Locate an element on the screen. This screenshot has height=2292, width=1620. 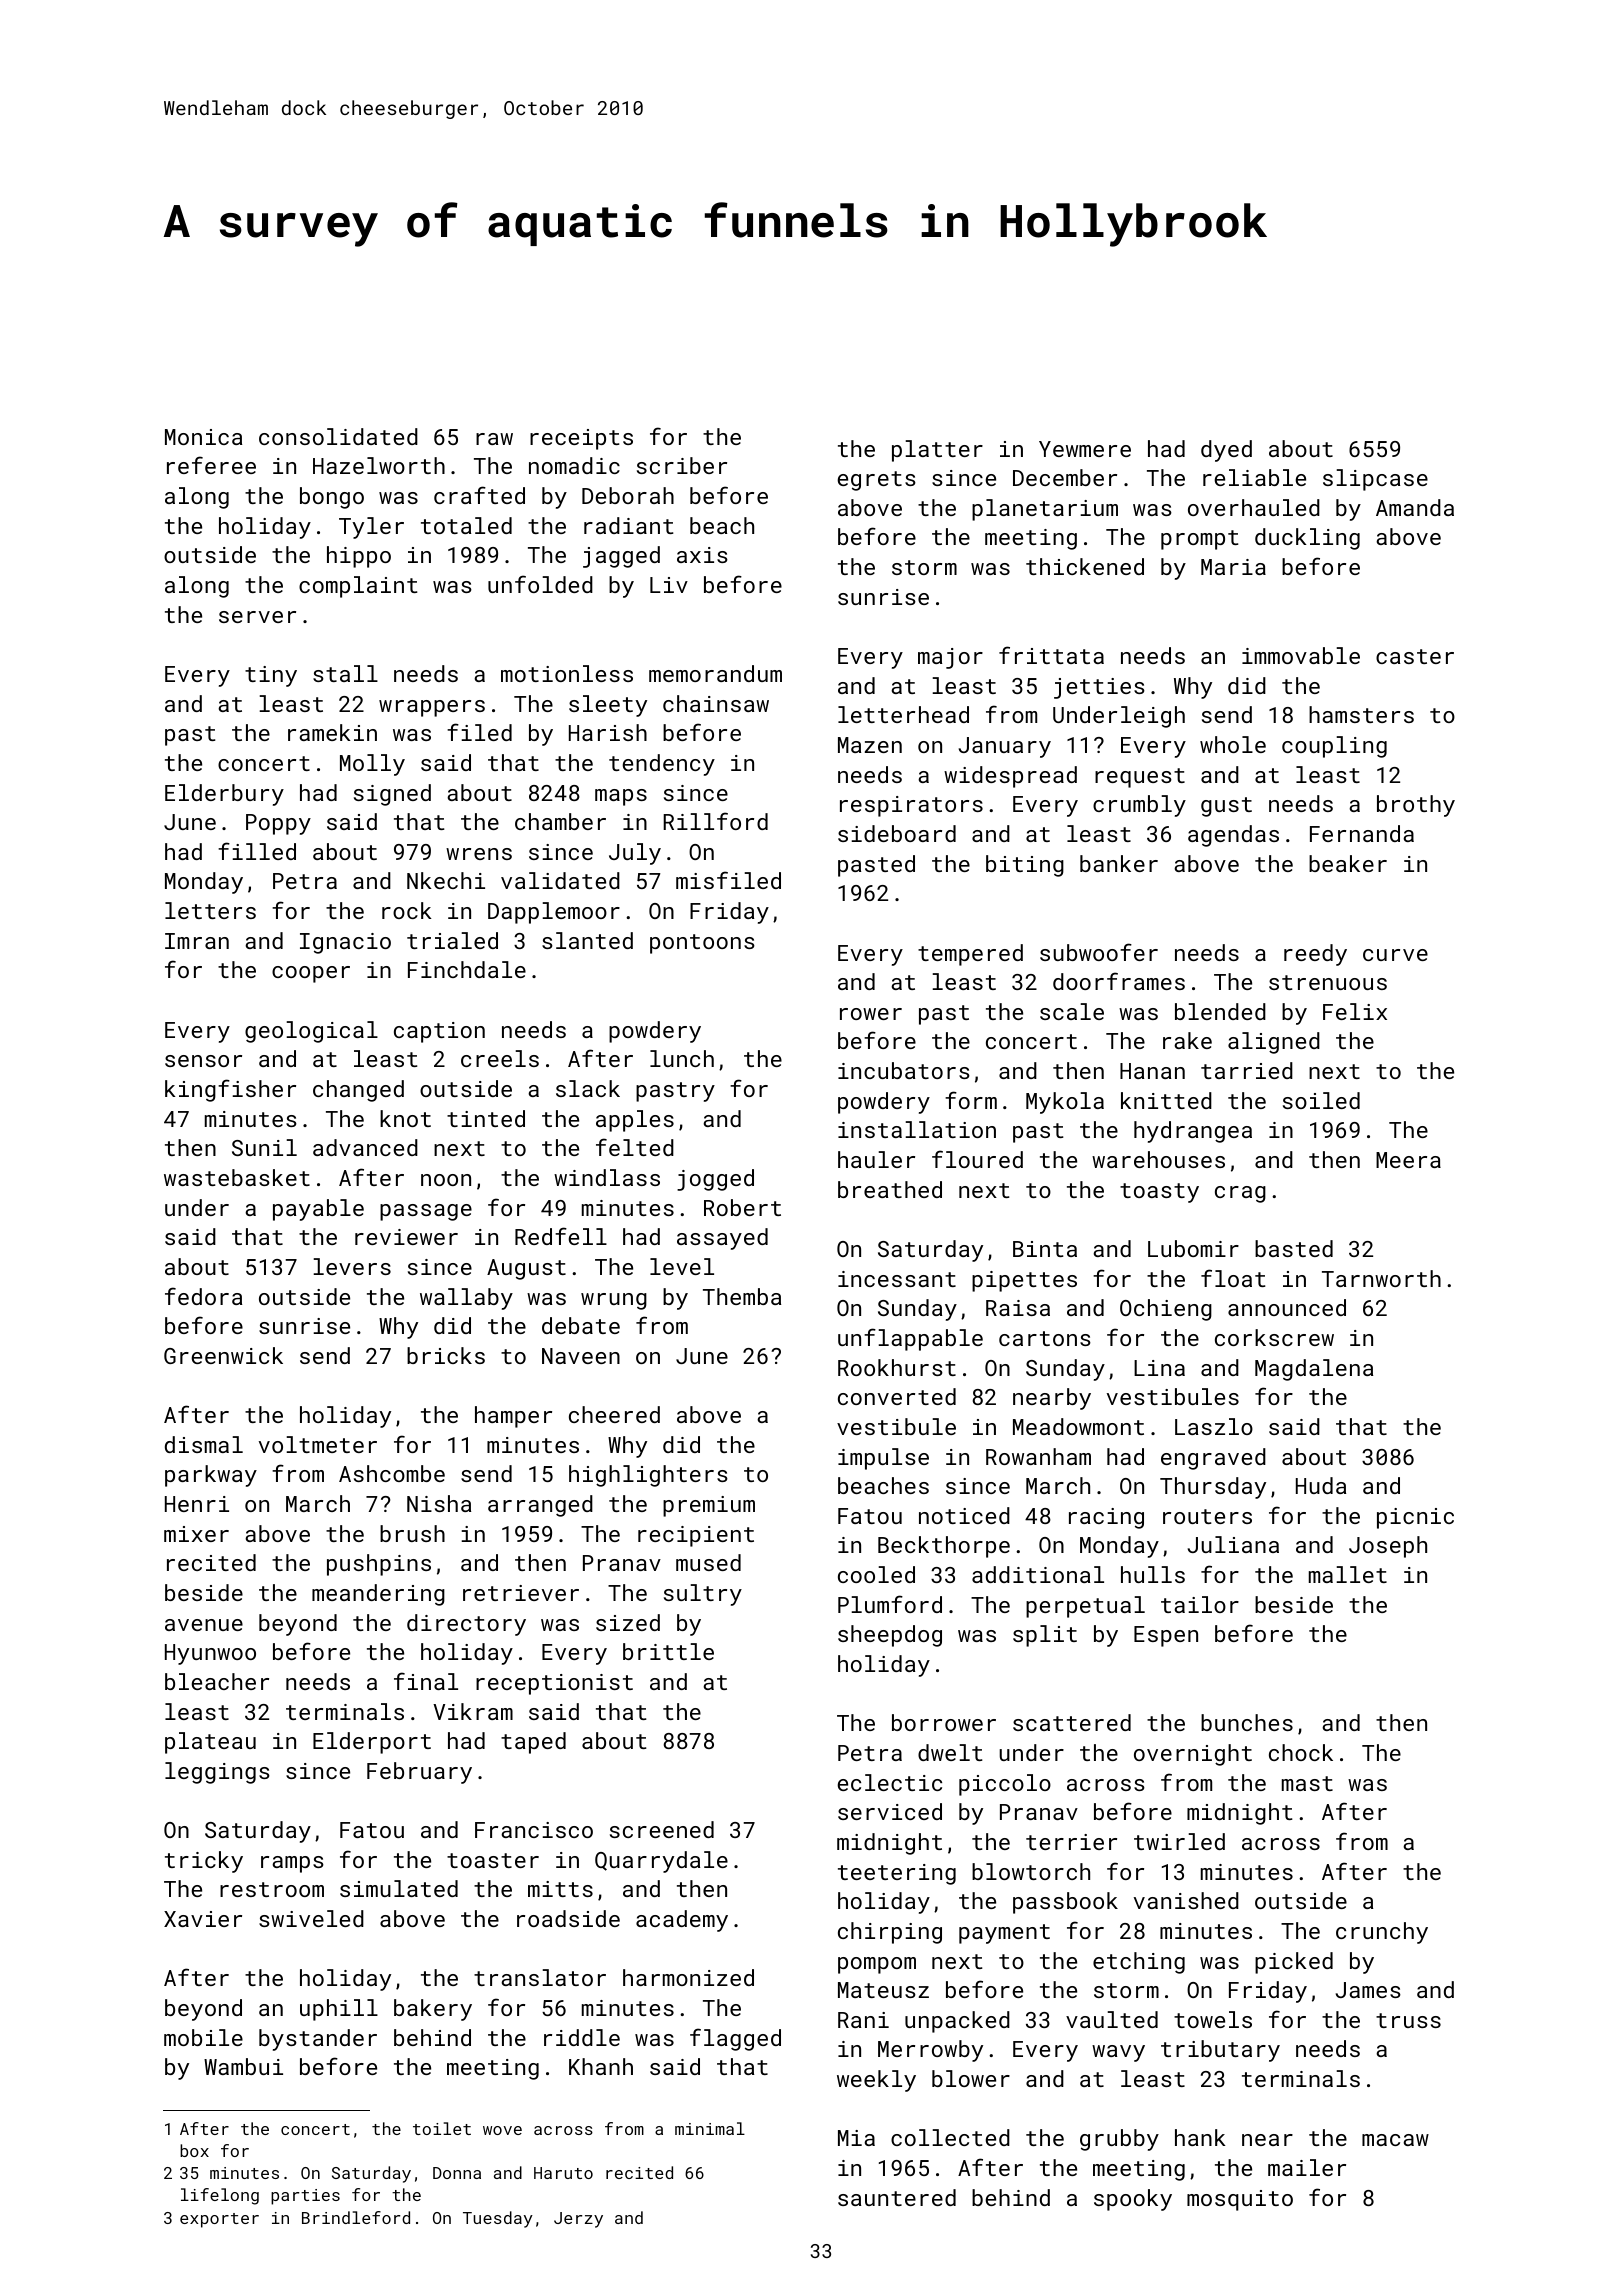
slipcase is located at coordinates (1375, 480).
